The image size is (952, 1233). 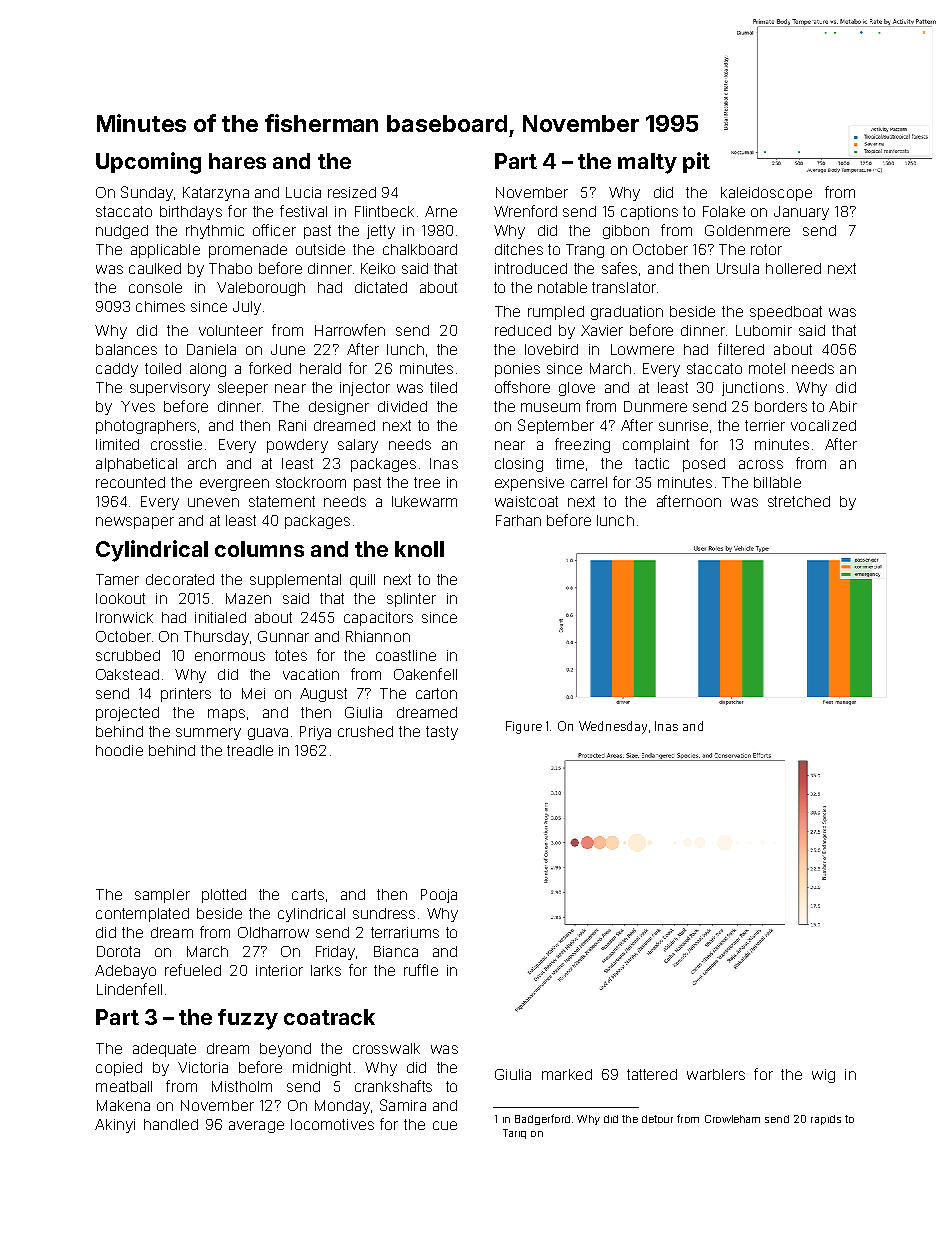 I want to click on Figure, so click(x=524, y=727).
